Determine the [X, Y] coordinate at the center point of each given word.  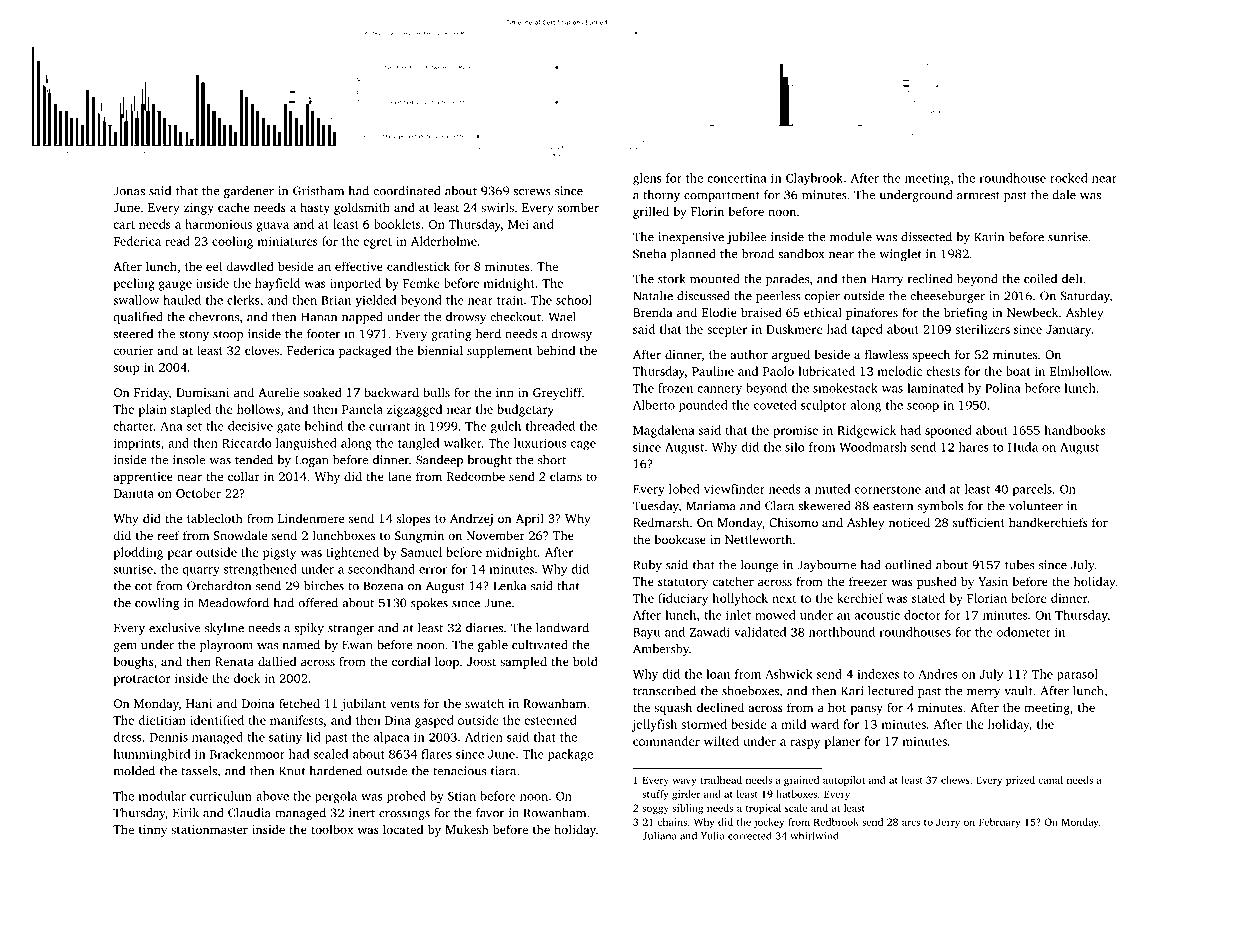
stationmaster [209, 829]
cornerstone [888, 490]
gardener [249, 192]
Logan [311, 461]
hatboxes [796, 794]
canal [1050, 780]
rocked [1069, 178]
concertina [737, 178]
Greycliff [557, 393]
